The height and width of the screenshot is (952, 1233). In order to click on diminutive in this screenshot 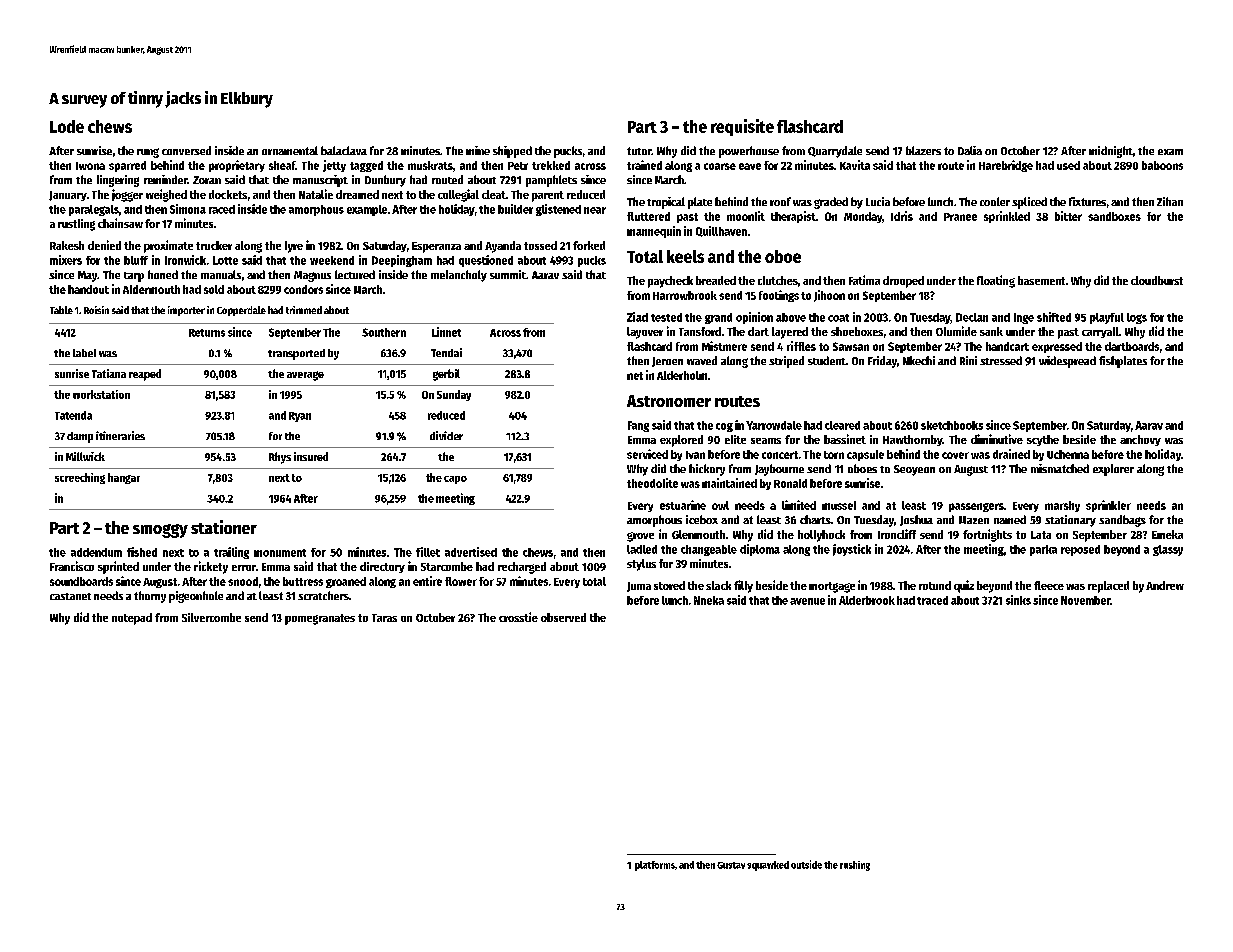, I will do `click(997, 439)`.
